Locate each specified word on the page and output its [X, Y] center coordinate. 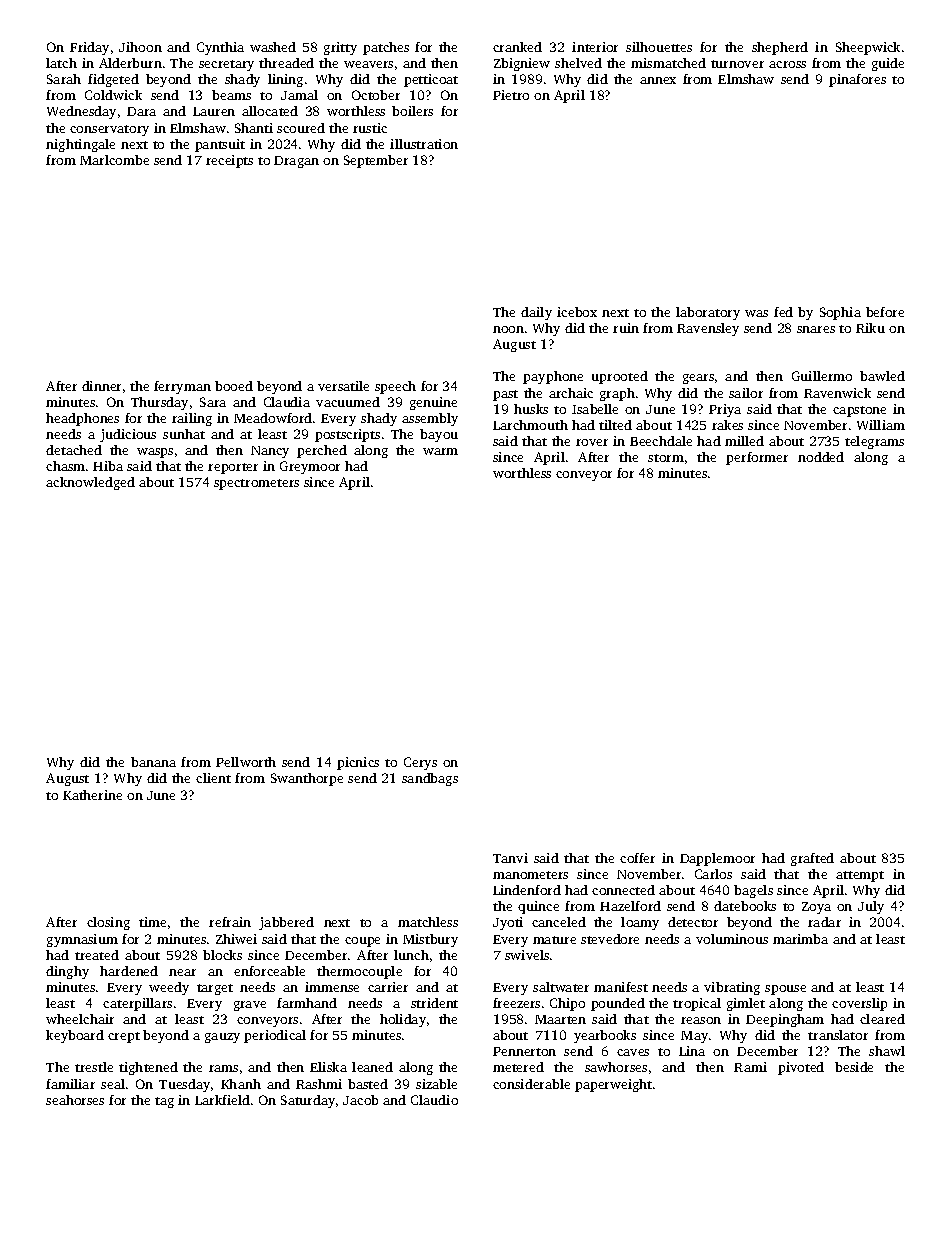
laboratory [708, 313]
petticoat [431, 80]
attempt [860, 876]
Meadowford [273, 418]
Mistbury [430, 940]
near [182, 972]
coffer [637, 858]
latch [61, 63]
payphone [553, 377]
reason [701, 1020]
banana [153, 762]
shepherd [780, 48]
